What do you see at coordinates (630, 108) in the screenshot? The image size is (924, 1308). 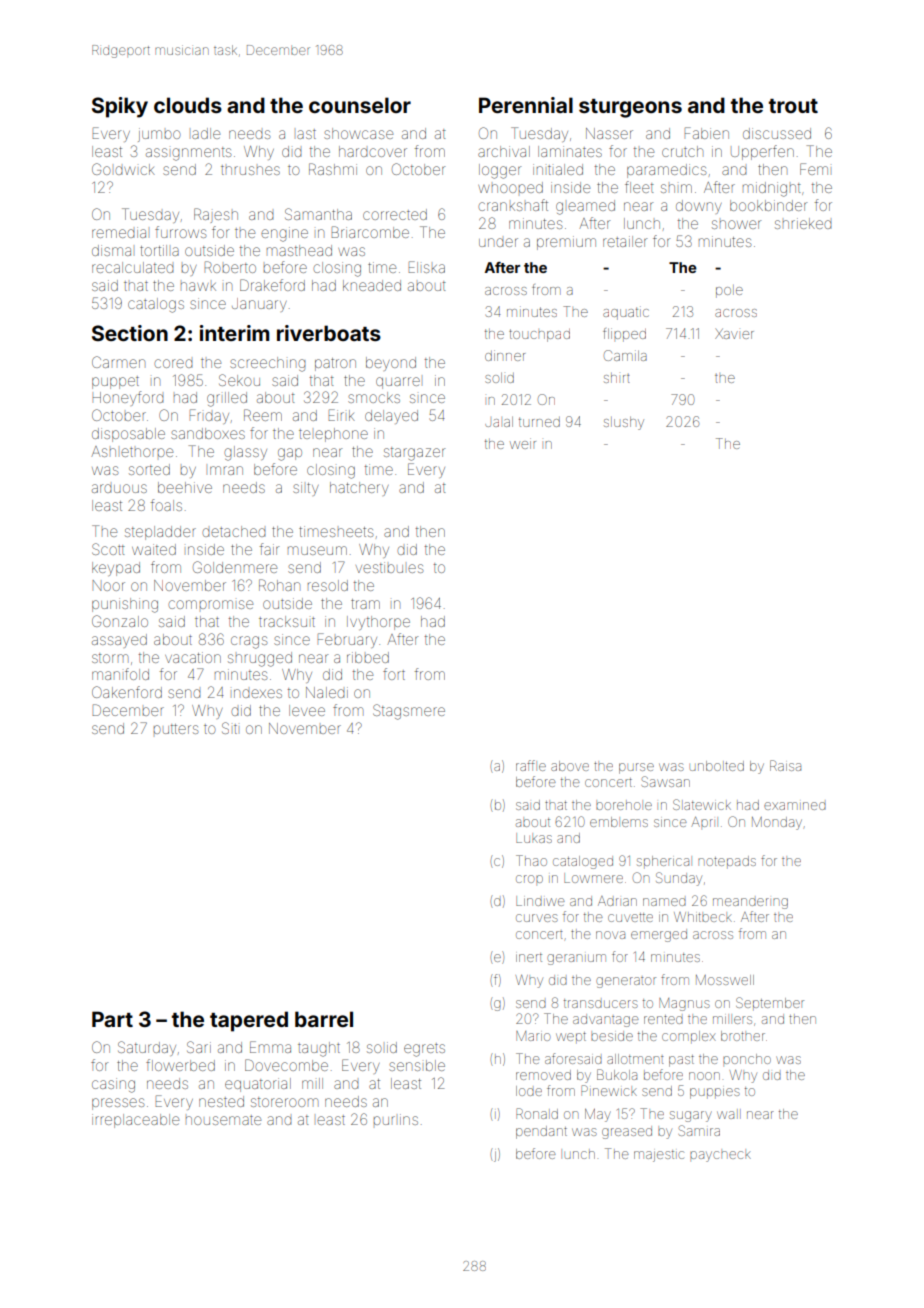 I see `sturgeons` at bounding box center [630, 108].
